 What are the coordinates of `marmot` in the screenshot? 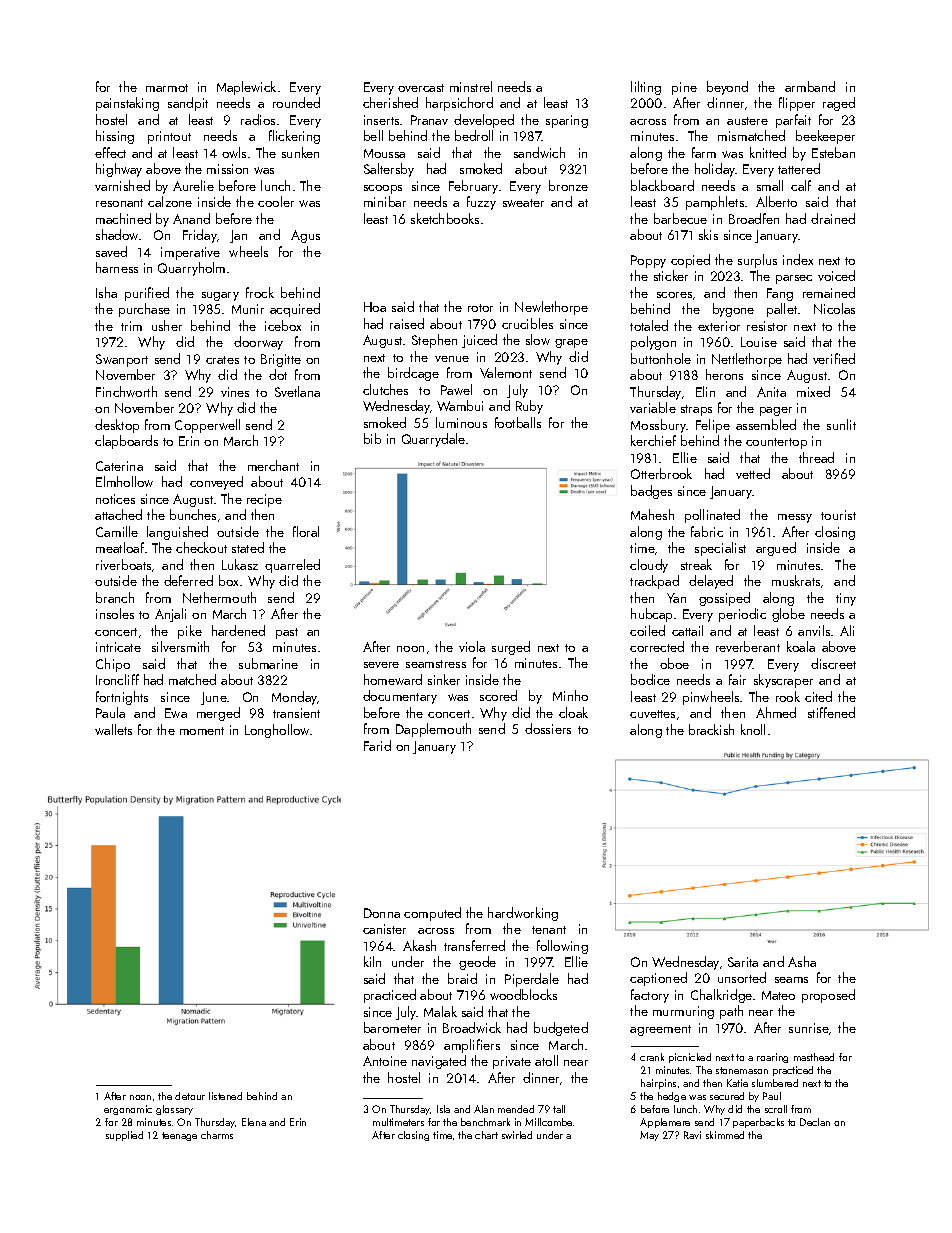 It's located at (167, 88).
